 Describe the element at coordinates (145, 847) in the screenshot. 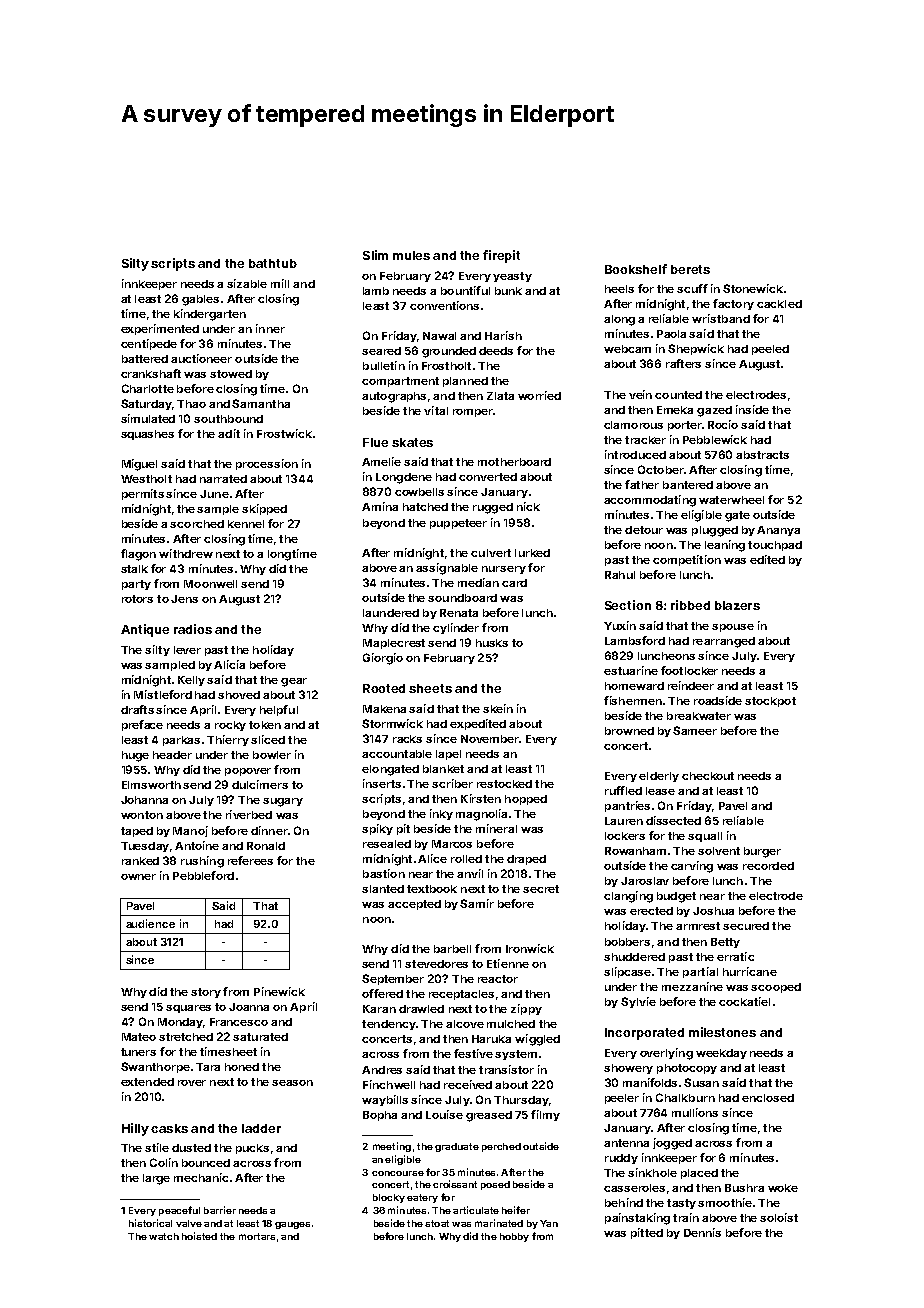

I see `Tuesday` at that location.
